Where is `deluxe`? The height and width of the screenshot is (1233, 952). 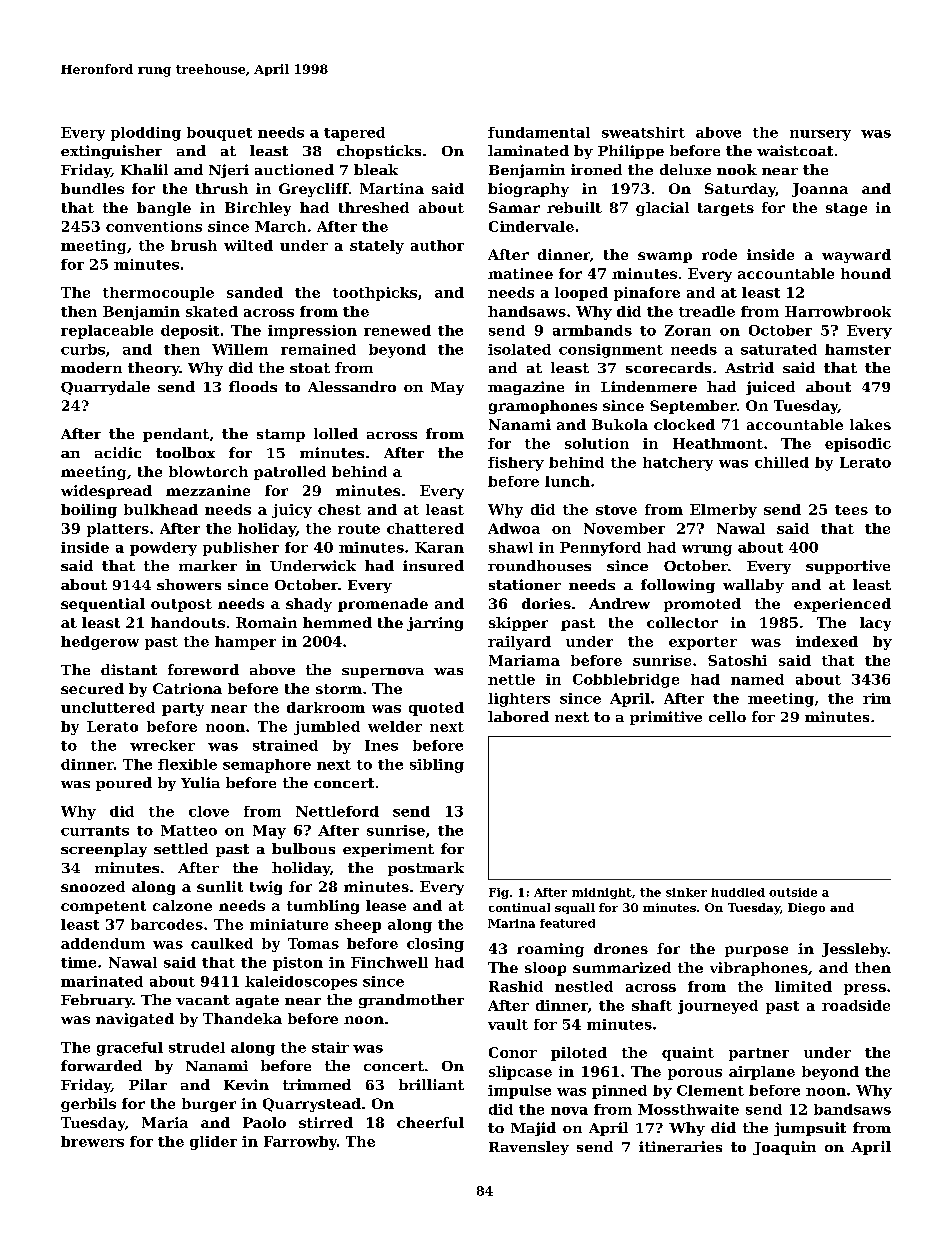
deluxe is located at coordinates (685, 169).
